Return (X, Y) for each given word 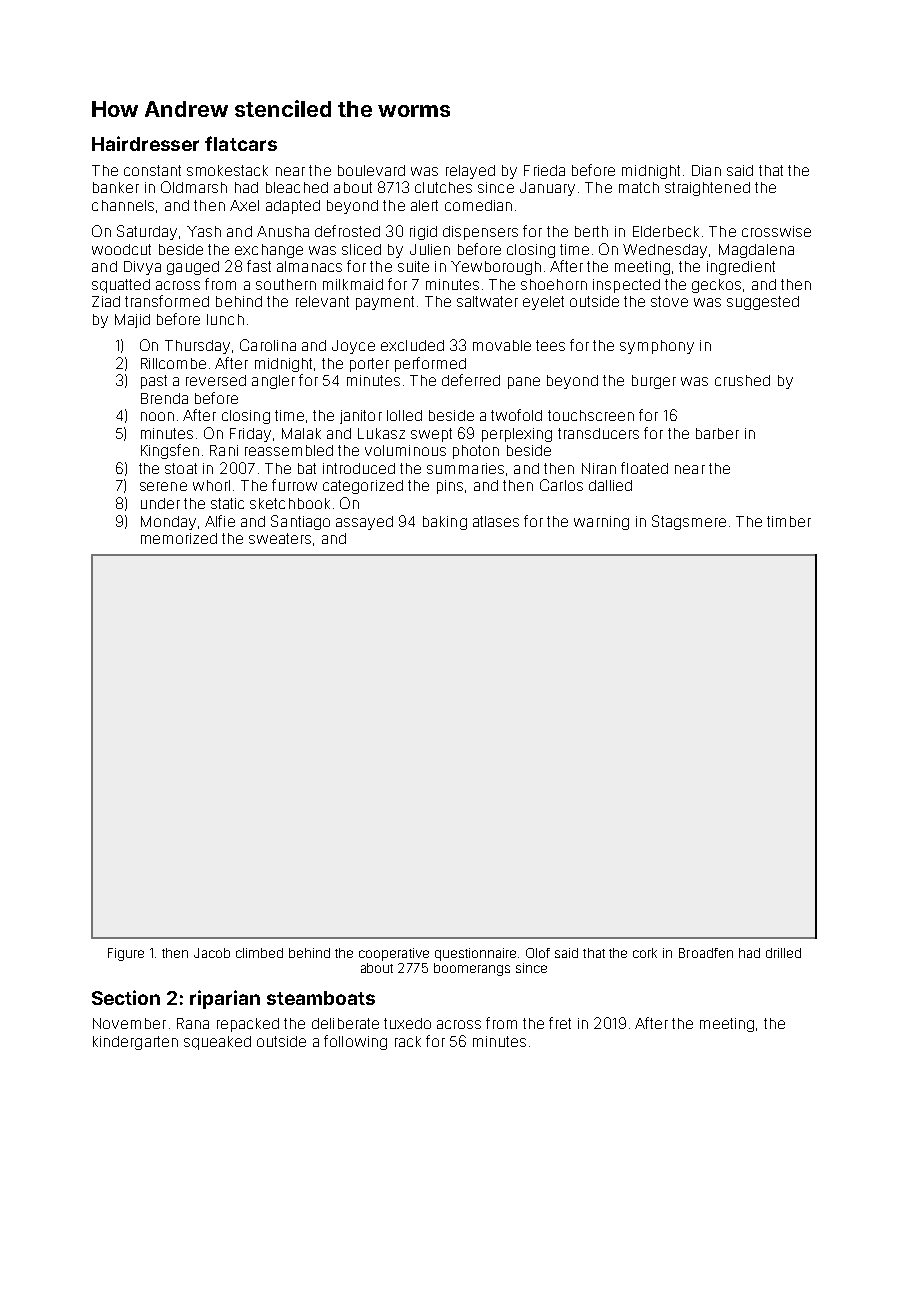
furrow (294, 485)
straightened (707, 189)
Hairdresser (145, 143)
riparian (225, 999)
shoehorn (554, 284)
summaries (465, 468)
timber (789, 521)
